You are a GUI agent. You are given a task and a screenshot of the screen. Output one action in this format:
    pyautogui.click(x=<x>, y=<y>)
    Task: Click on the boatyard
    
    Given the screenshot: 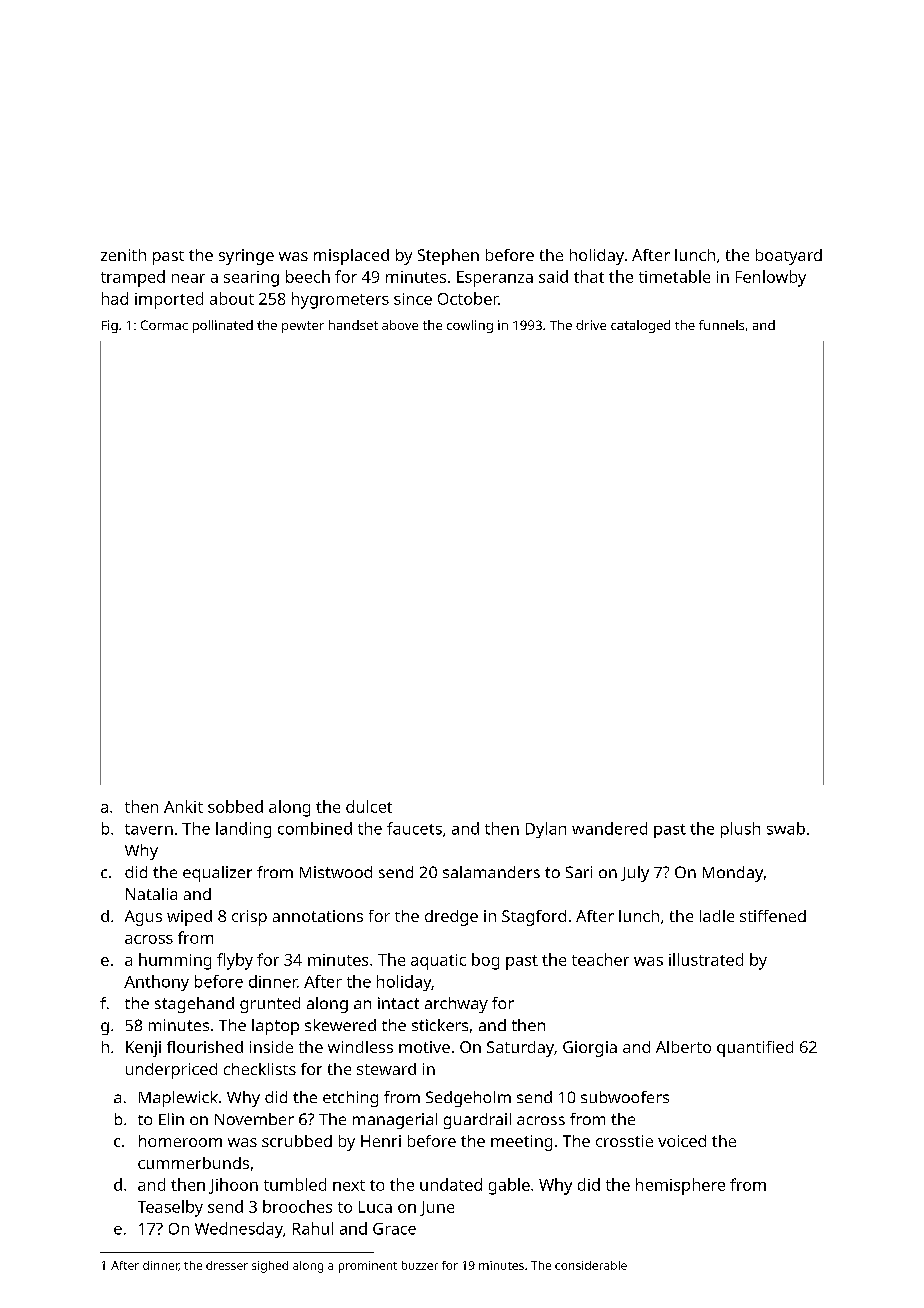 What is the action you would take?
    pyautogui.click(x=789, y=257)
